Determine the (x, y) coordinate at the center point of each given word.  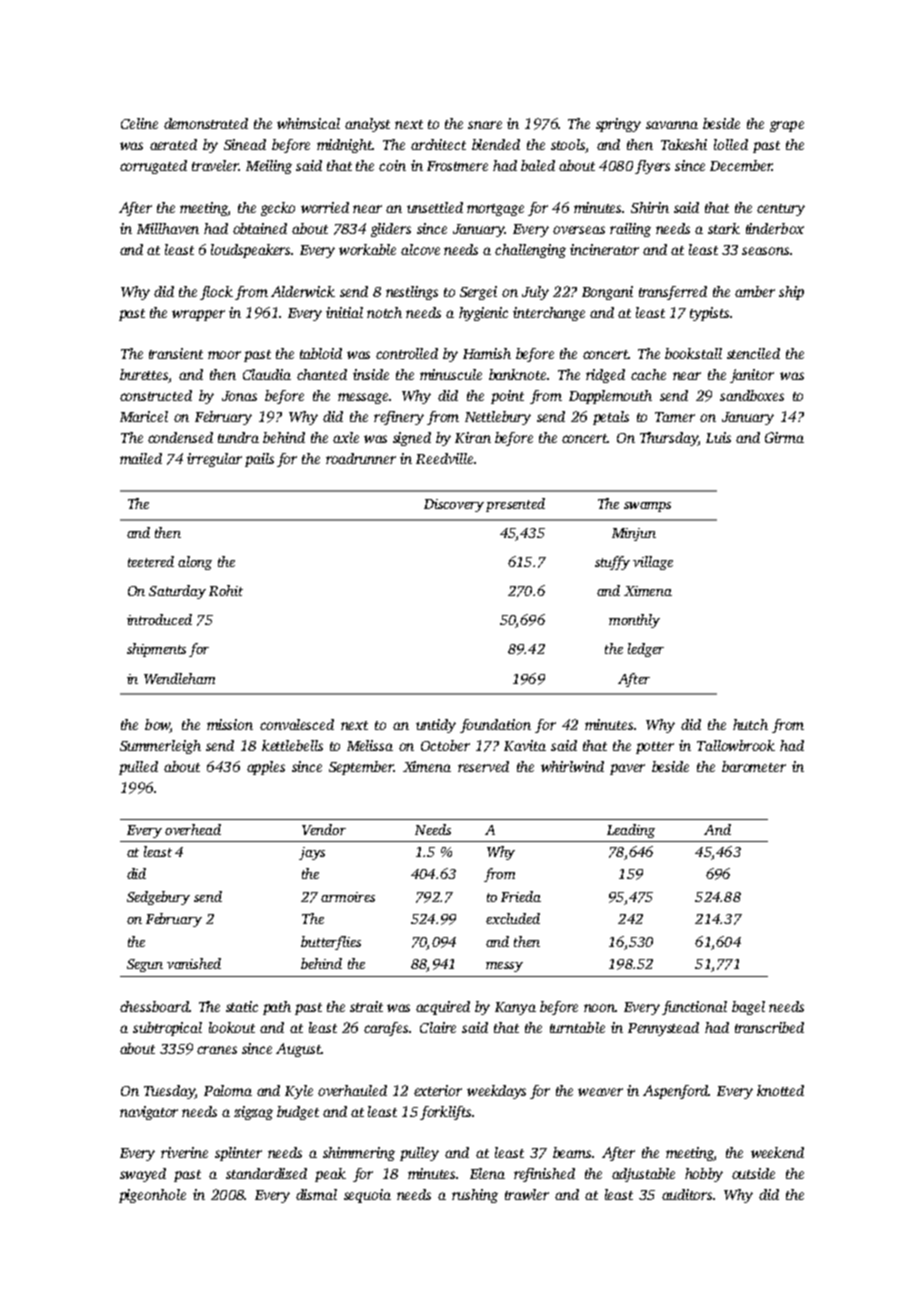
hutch (750, 724)
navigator (149, 1113)
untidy (436, 726)
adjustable (643, 1175)
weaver (600, 1092)
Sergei (478, 293)
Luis (718, 437)
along (195, 563)
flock (216, 293)
